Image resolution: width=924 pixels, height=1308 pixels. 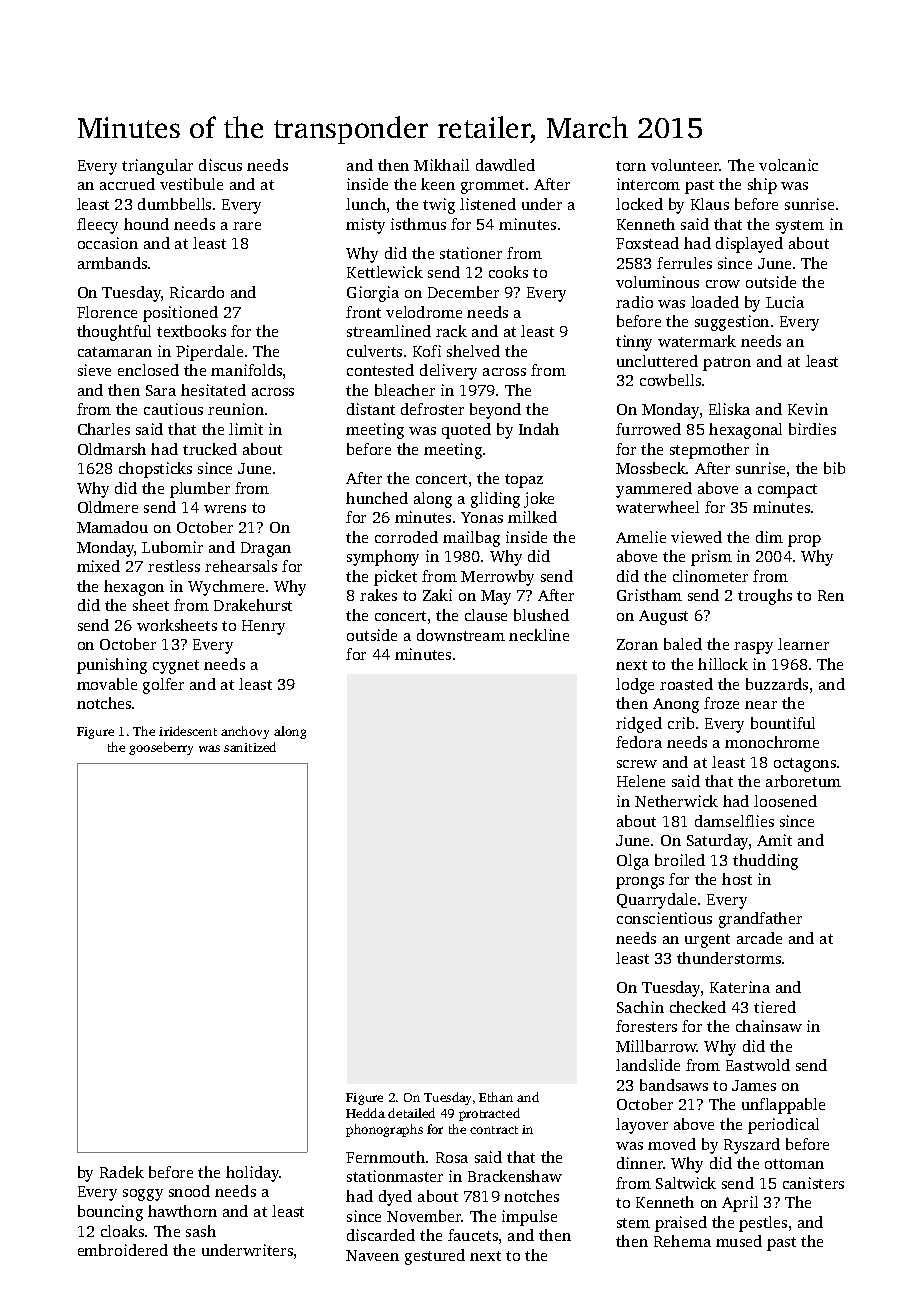 I want to click on defroster, so click(x=432, y=409).
